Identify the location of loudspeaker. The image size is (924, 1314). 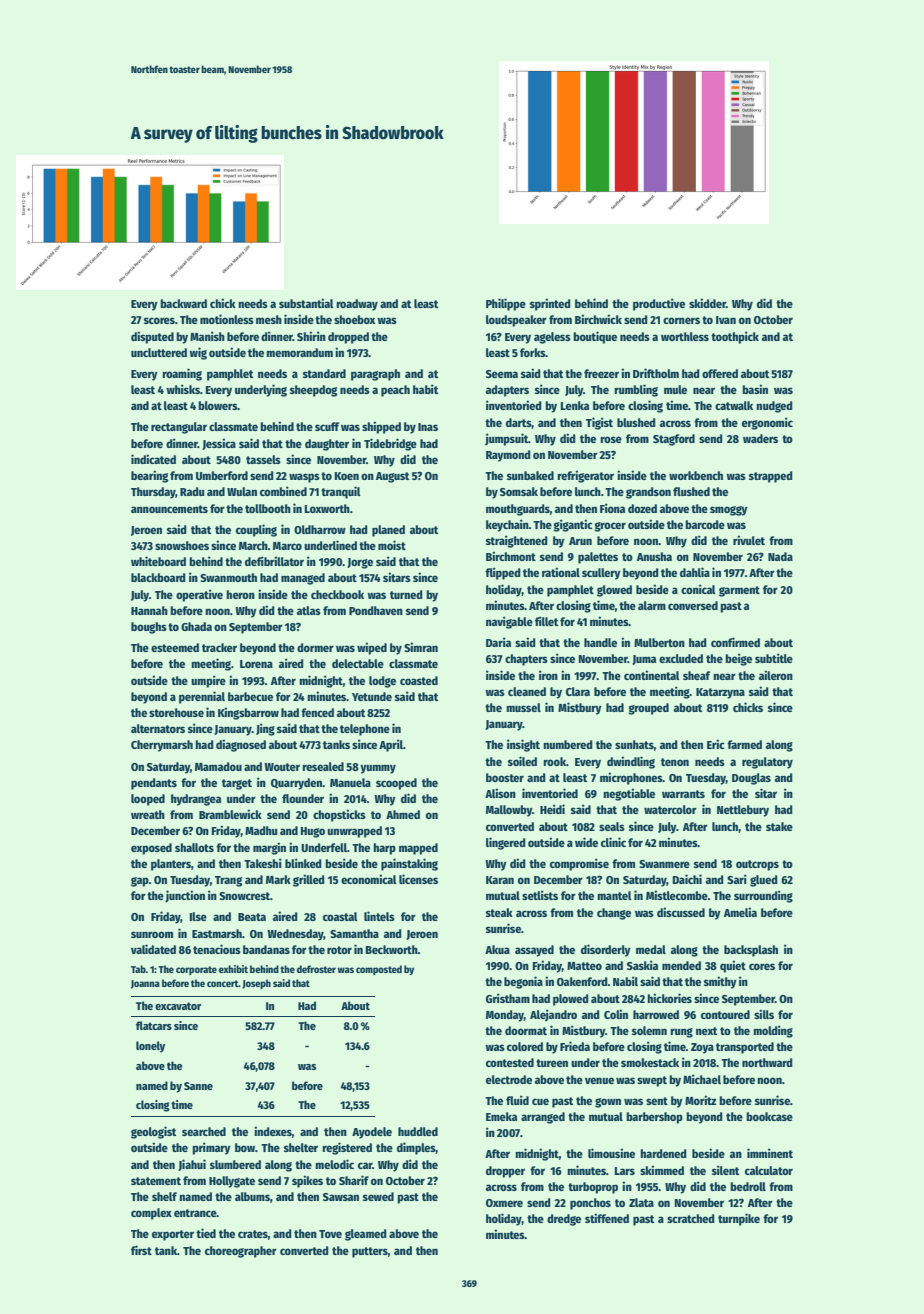
(516, 321).
